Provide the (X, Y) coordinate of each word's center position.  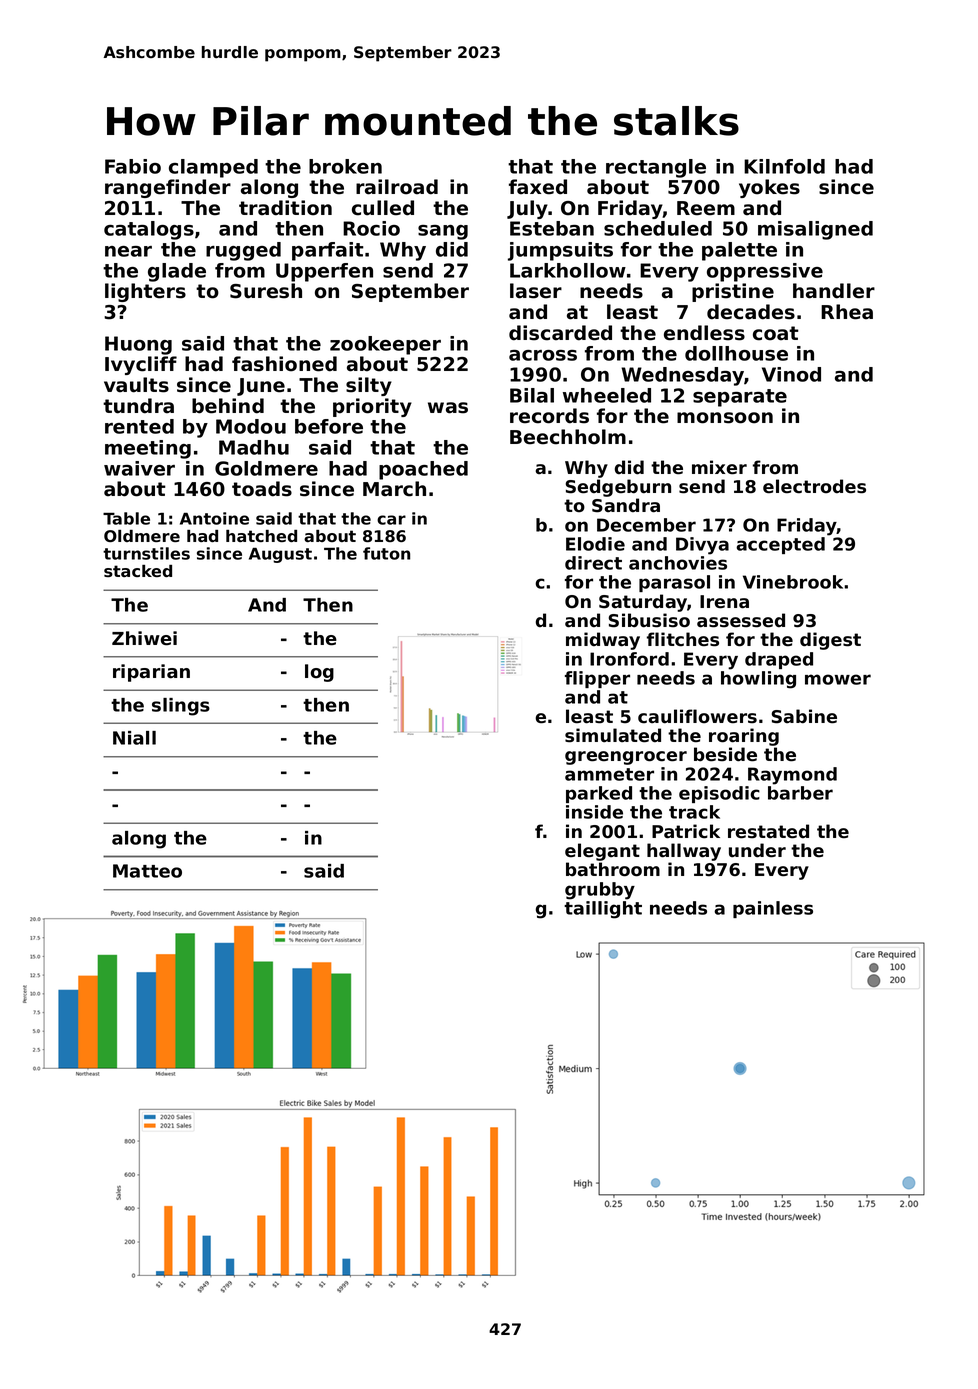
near (128, 251)
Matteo (147, 871)
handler (834, 291)
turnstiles (146, 553)
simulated (613, 735)
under (757, 850)
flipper (597, 679)
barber (800, 793)
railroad (397, 187)
